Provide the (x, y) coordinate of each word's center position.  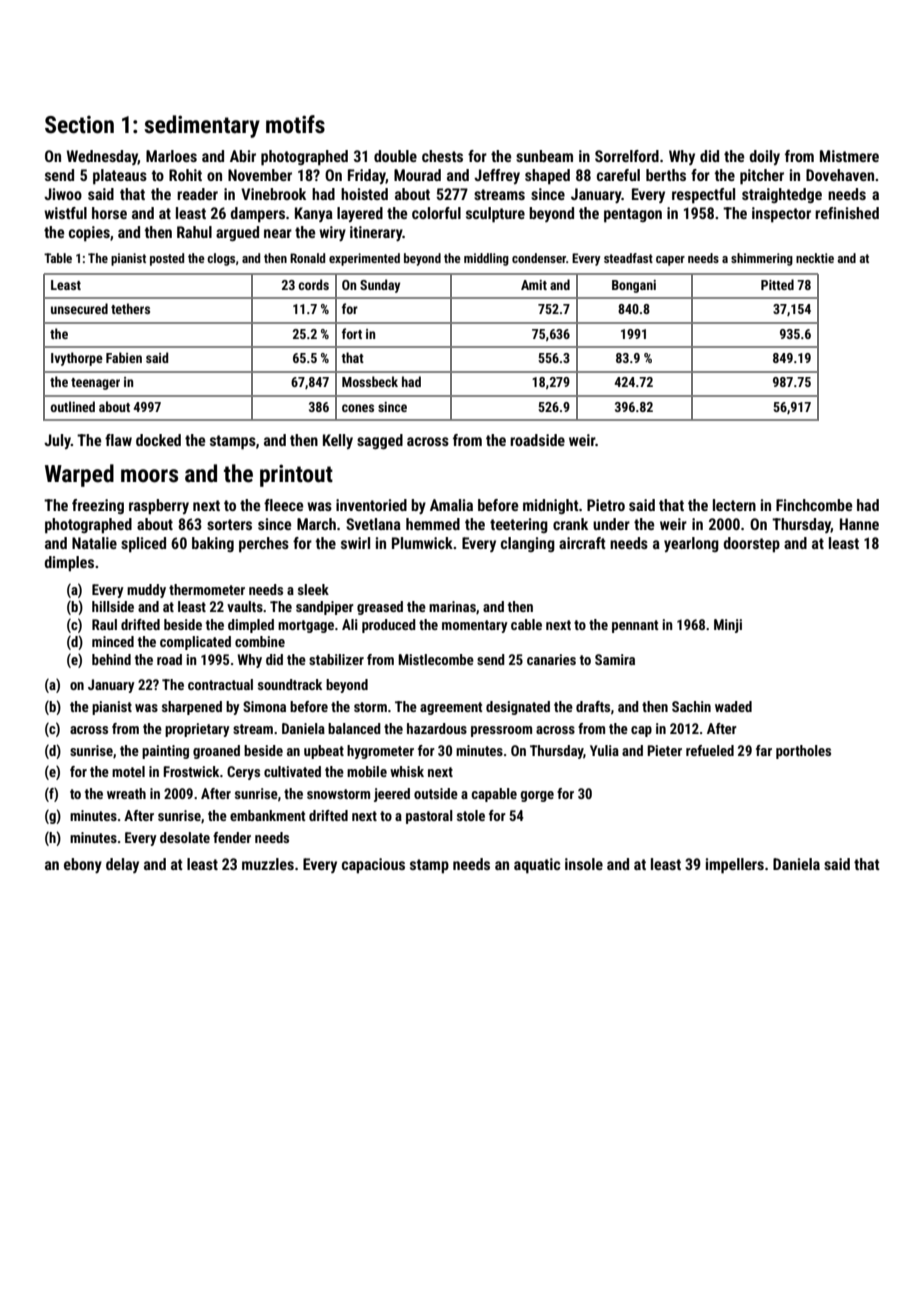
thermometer (207, 589)
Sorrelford (627, 156)
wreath (126, 793)
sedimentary (202, 126)
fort (352, 333)
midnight (551, 506)
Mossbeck (370, 381)
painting (165, 752)
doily (765, 157)
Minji (728, 626)
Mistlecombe (436, 659)
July (57, 441)
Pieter (664, 750)
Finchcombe (814, 505)
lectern (734, 505)
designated (518, 708)
